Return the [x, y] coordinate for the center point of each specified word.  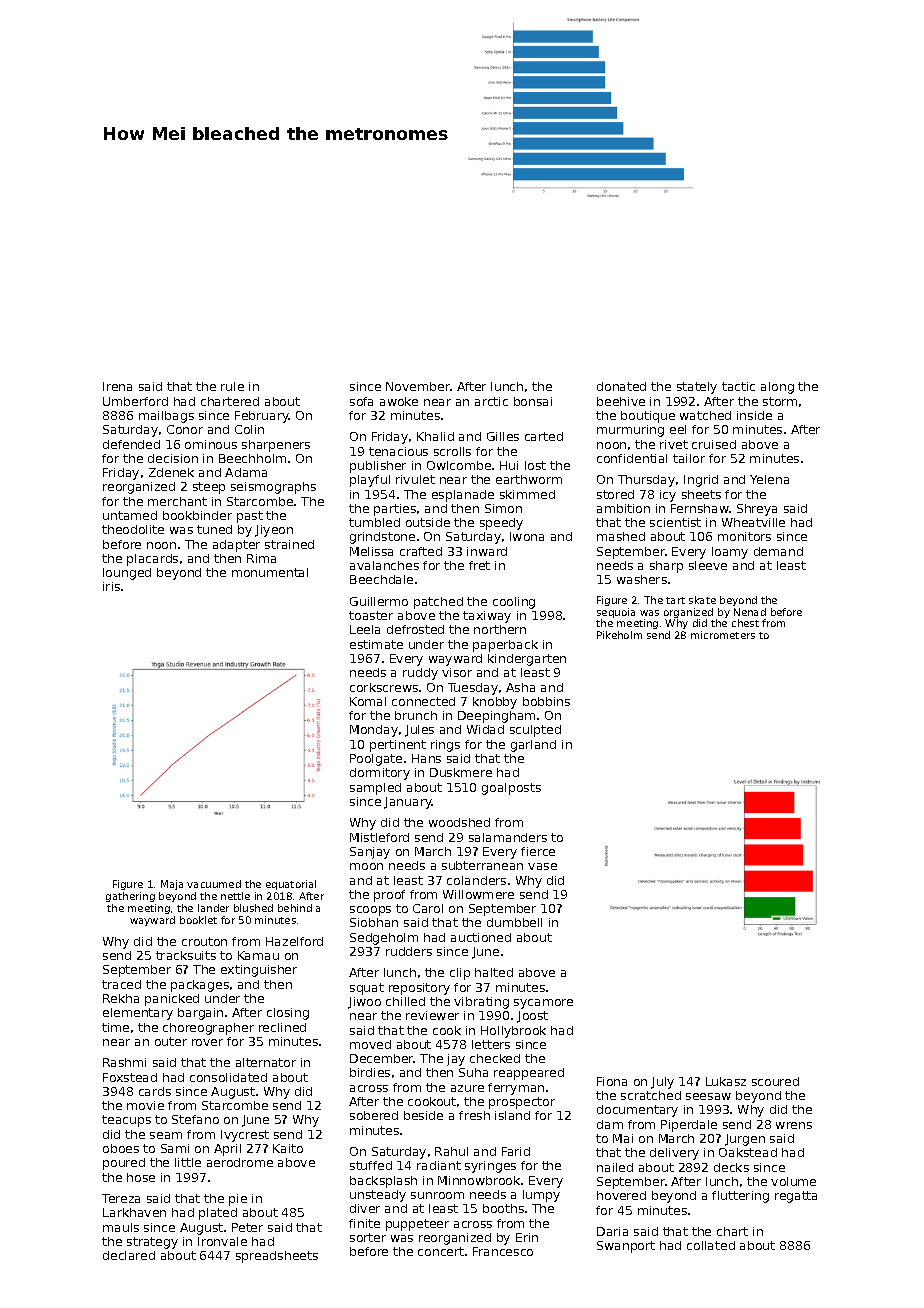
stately [697, 388]
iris [111, 586]
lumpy [541, 1196]
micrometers [723, 635]
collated [711, 1245]
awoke [399, 401]
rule [232, 386]
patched [438, 603]
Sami [175, 1148]
